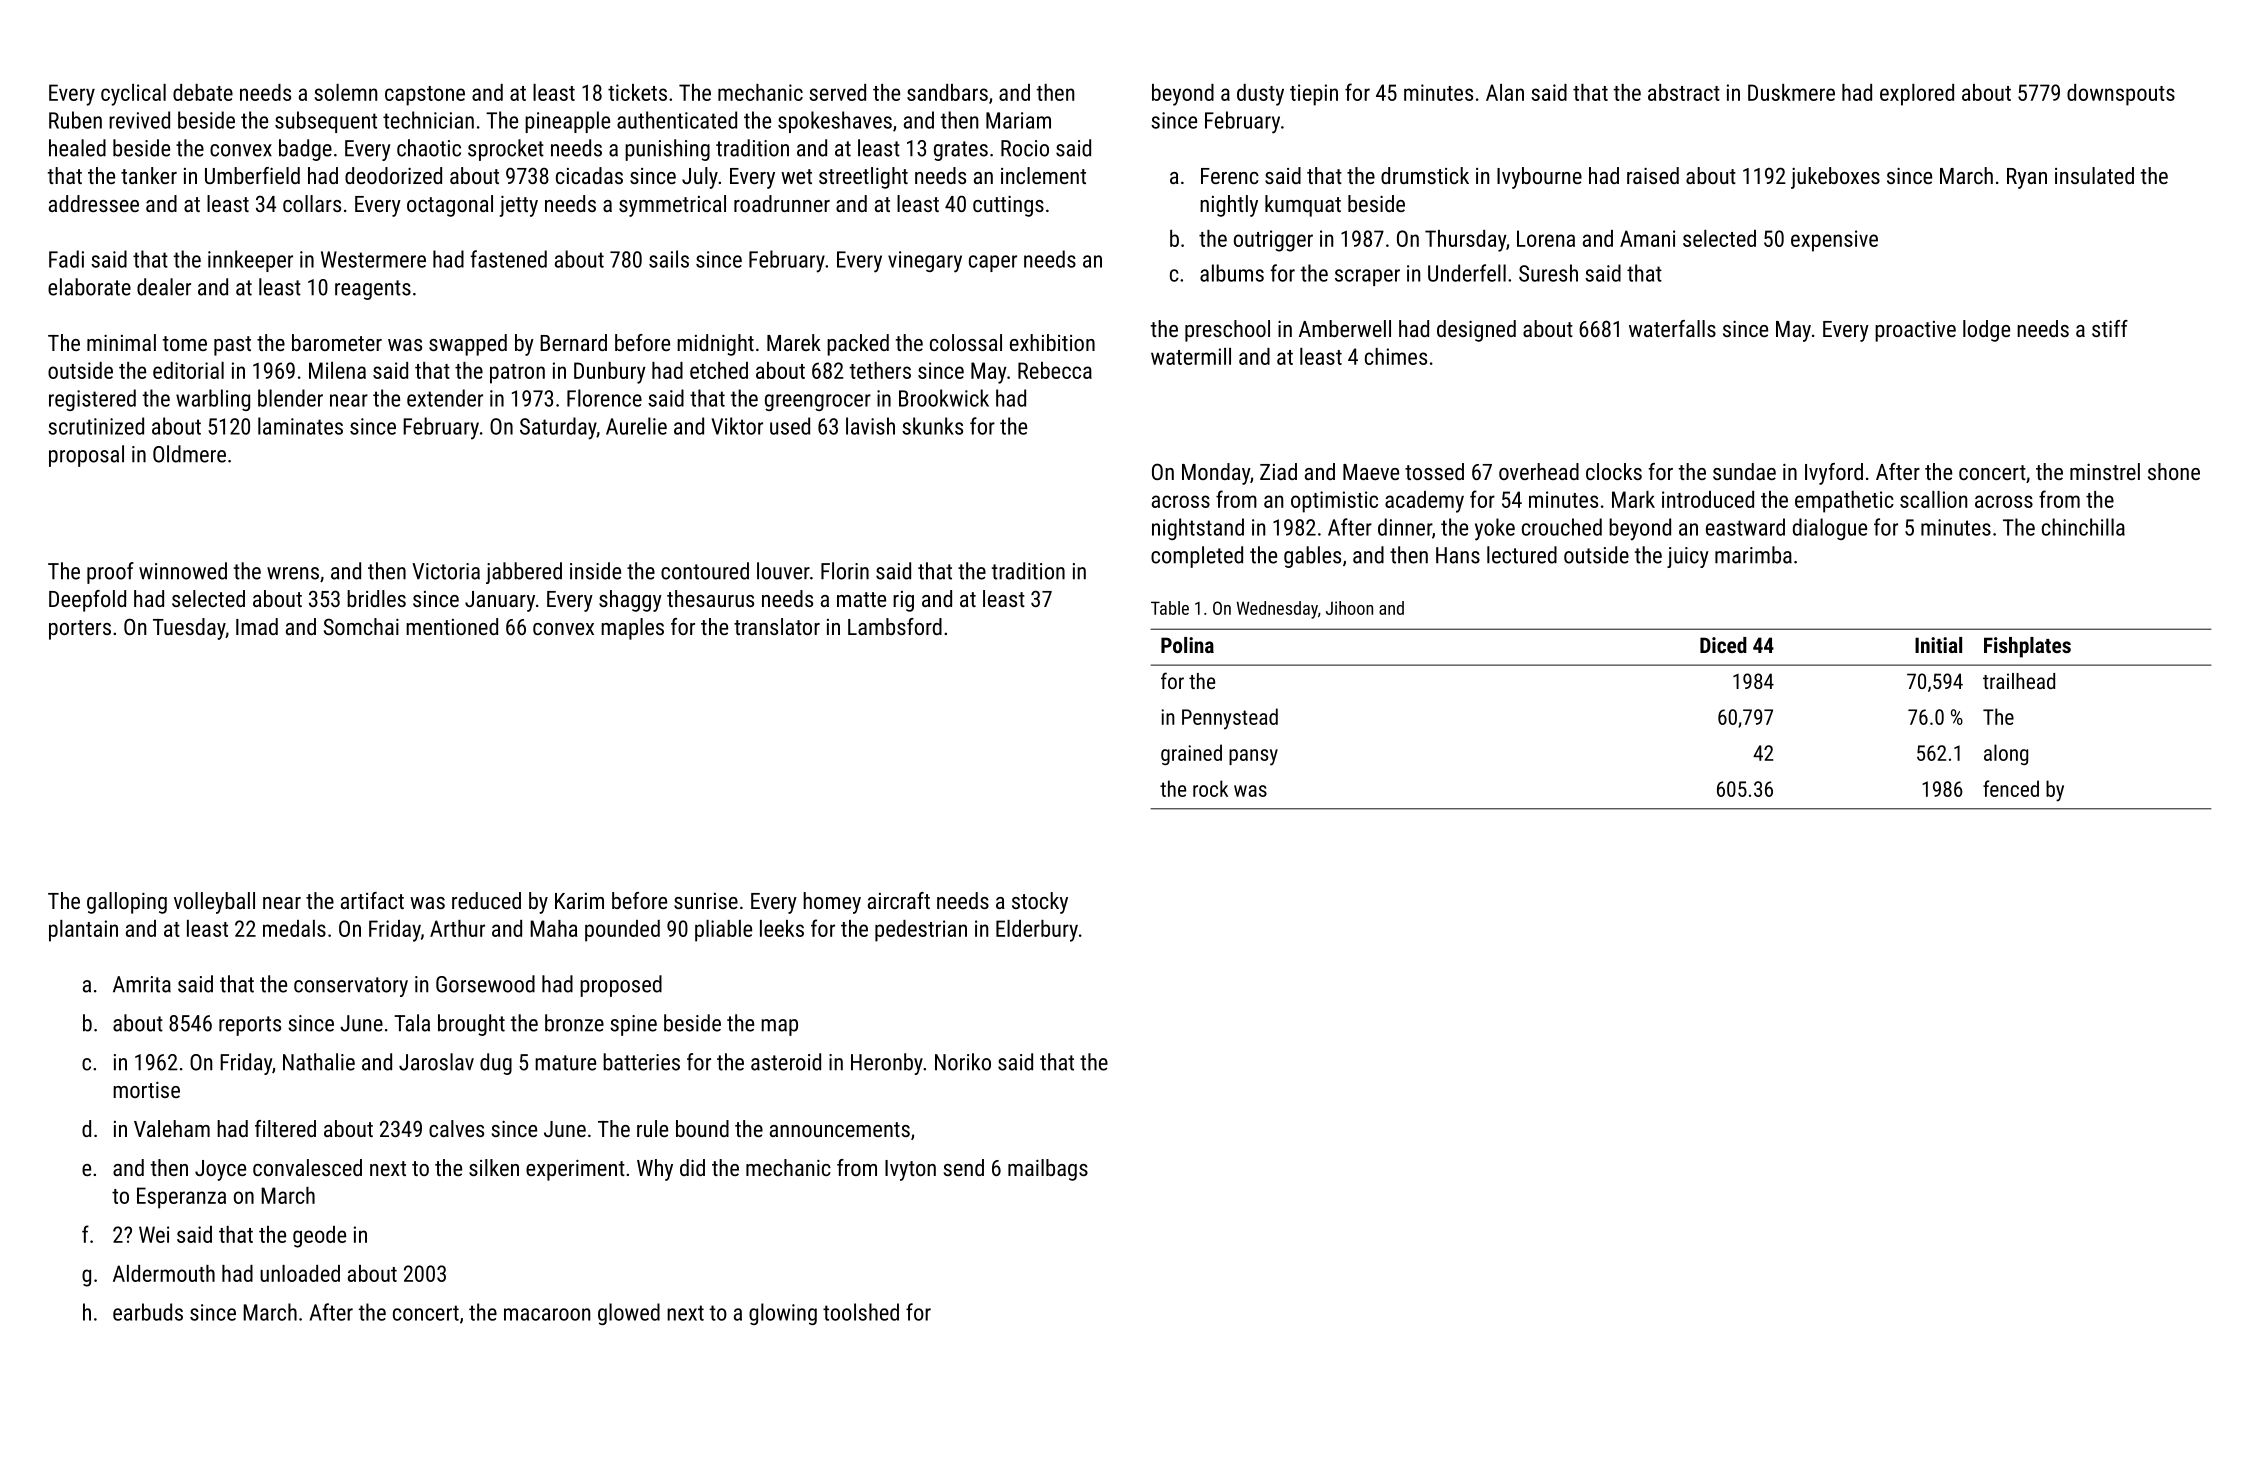 This screenshot has width=2259, height=1462. I want to click on artifact, so click(372, 900).
